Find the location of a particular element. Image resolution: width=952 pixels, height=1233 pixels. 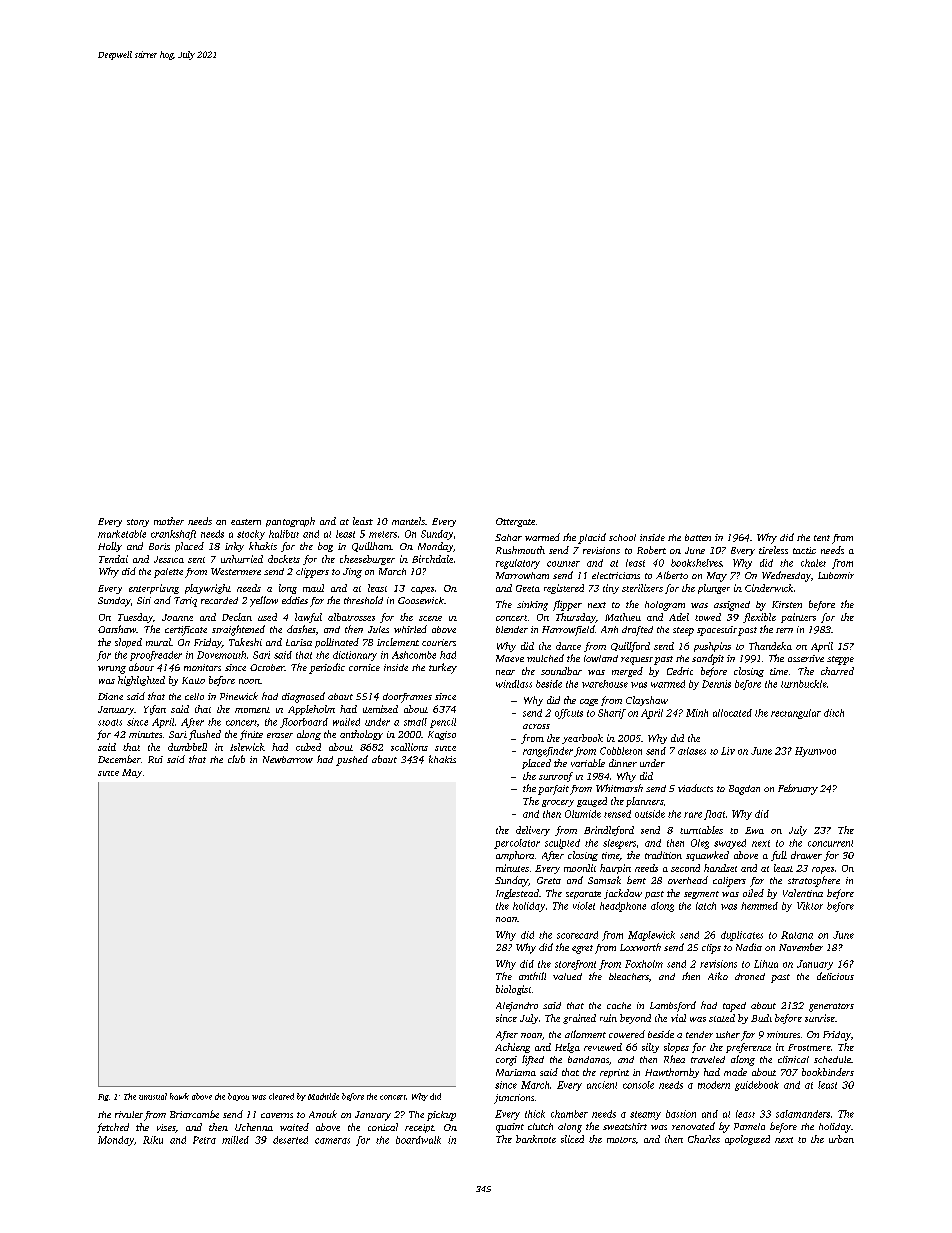

windlass is located at coordinates (514, 684).
